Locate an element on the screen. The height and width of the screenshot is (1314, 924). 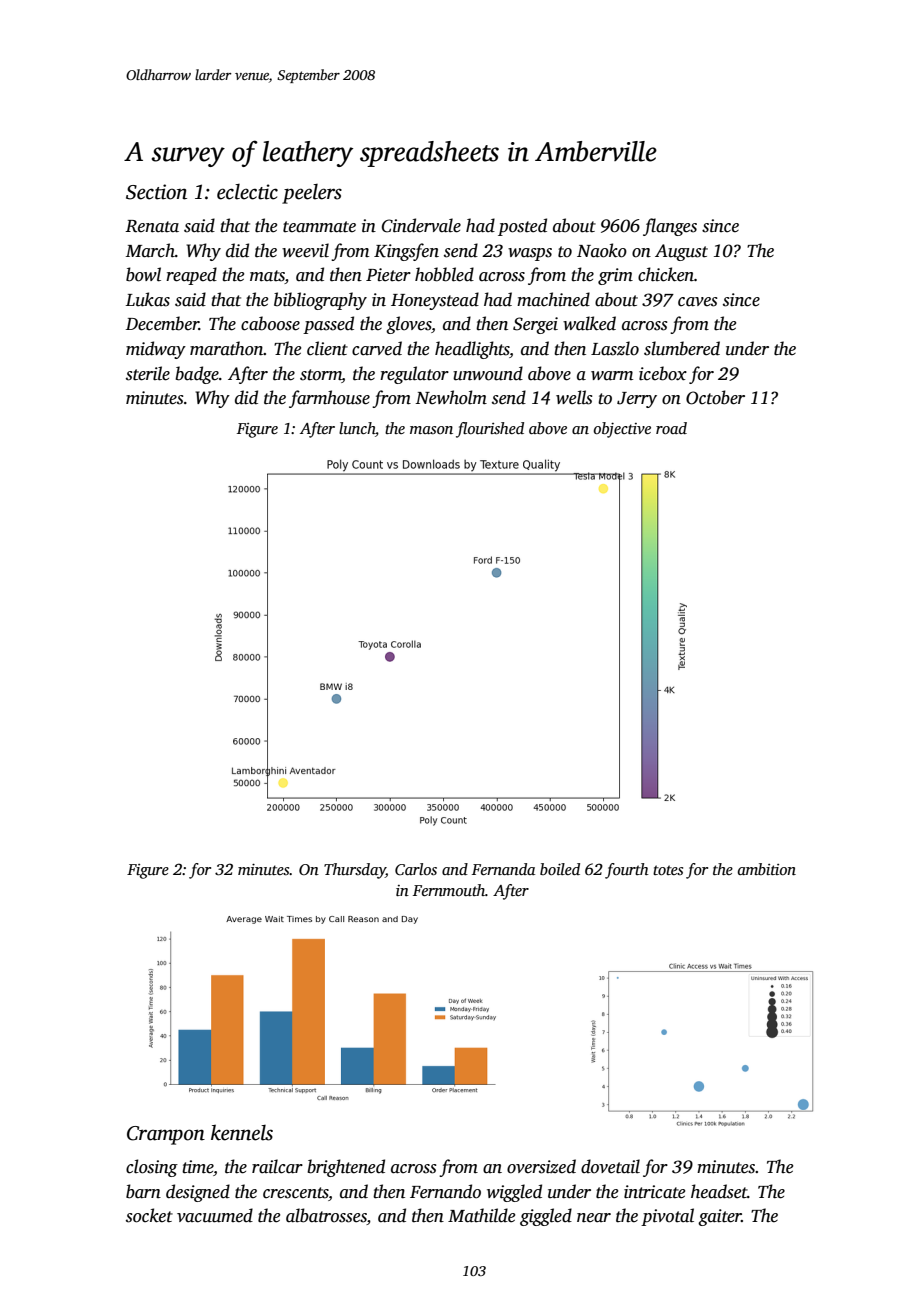
Renata is located at coordinates (152, 226).
